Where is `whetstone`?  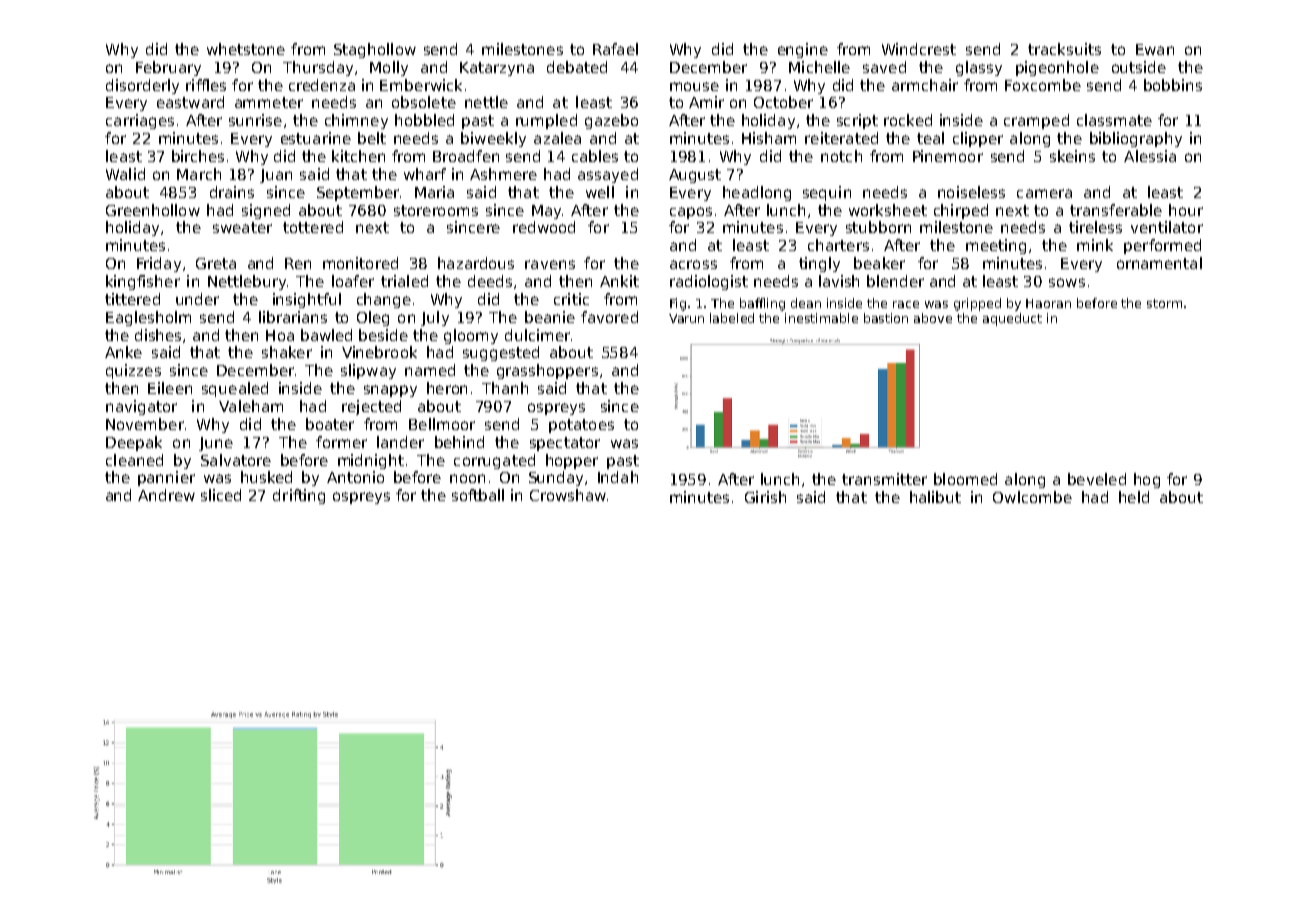
whetstone is located at coordinates (246, 49).
